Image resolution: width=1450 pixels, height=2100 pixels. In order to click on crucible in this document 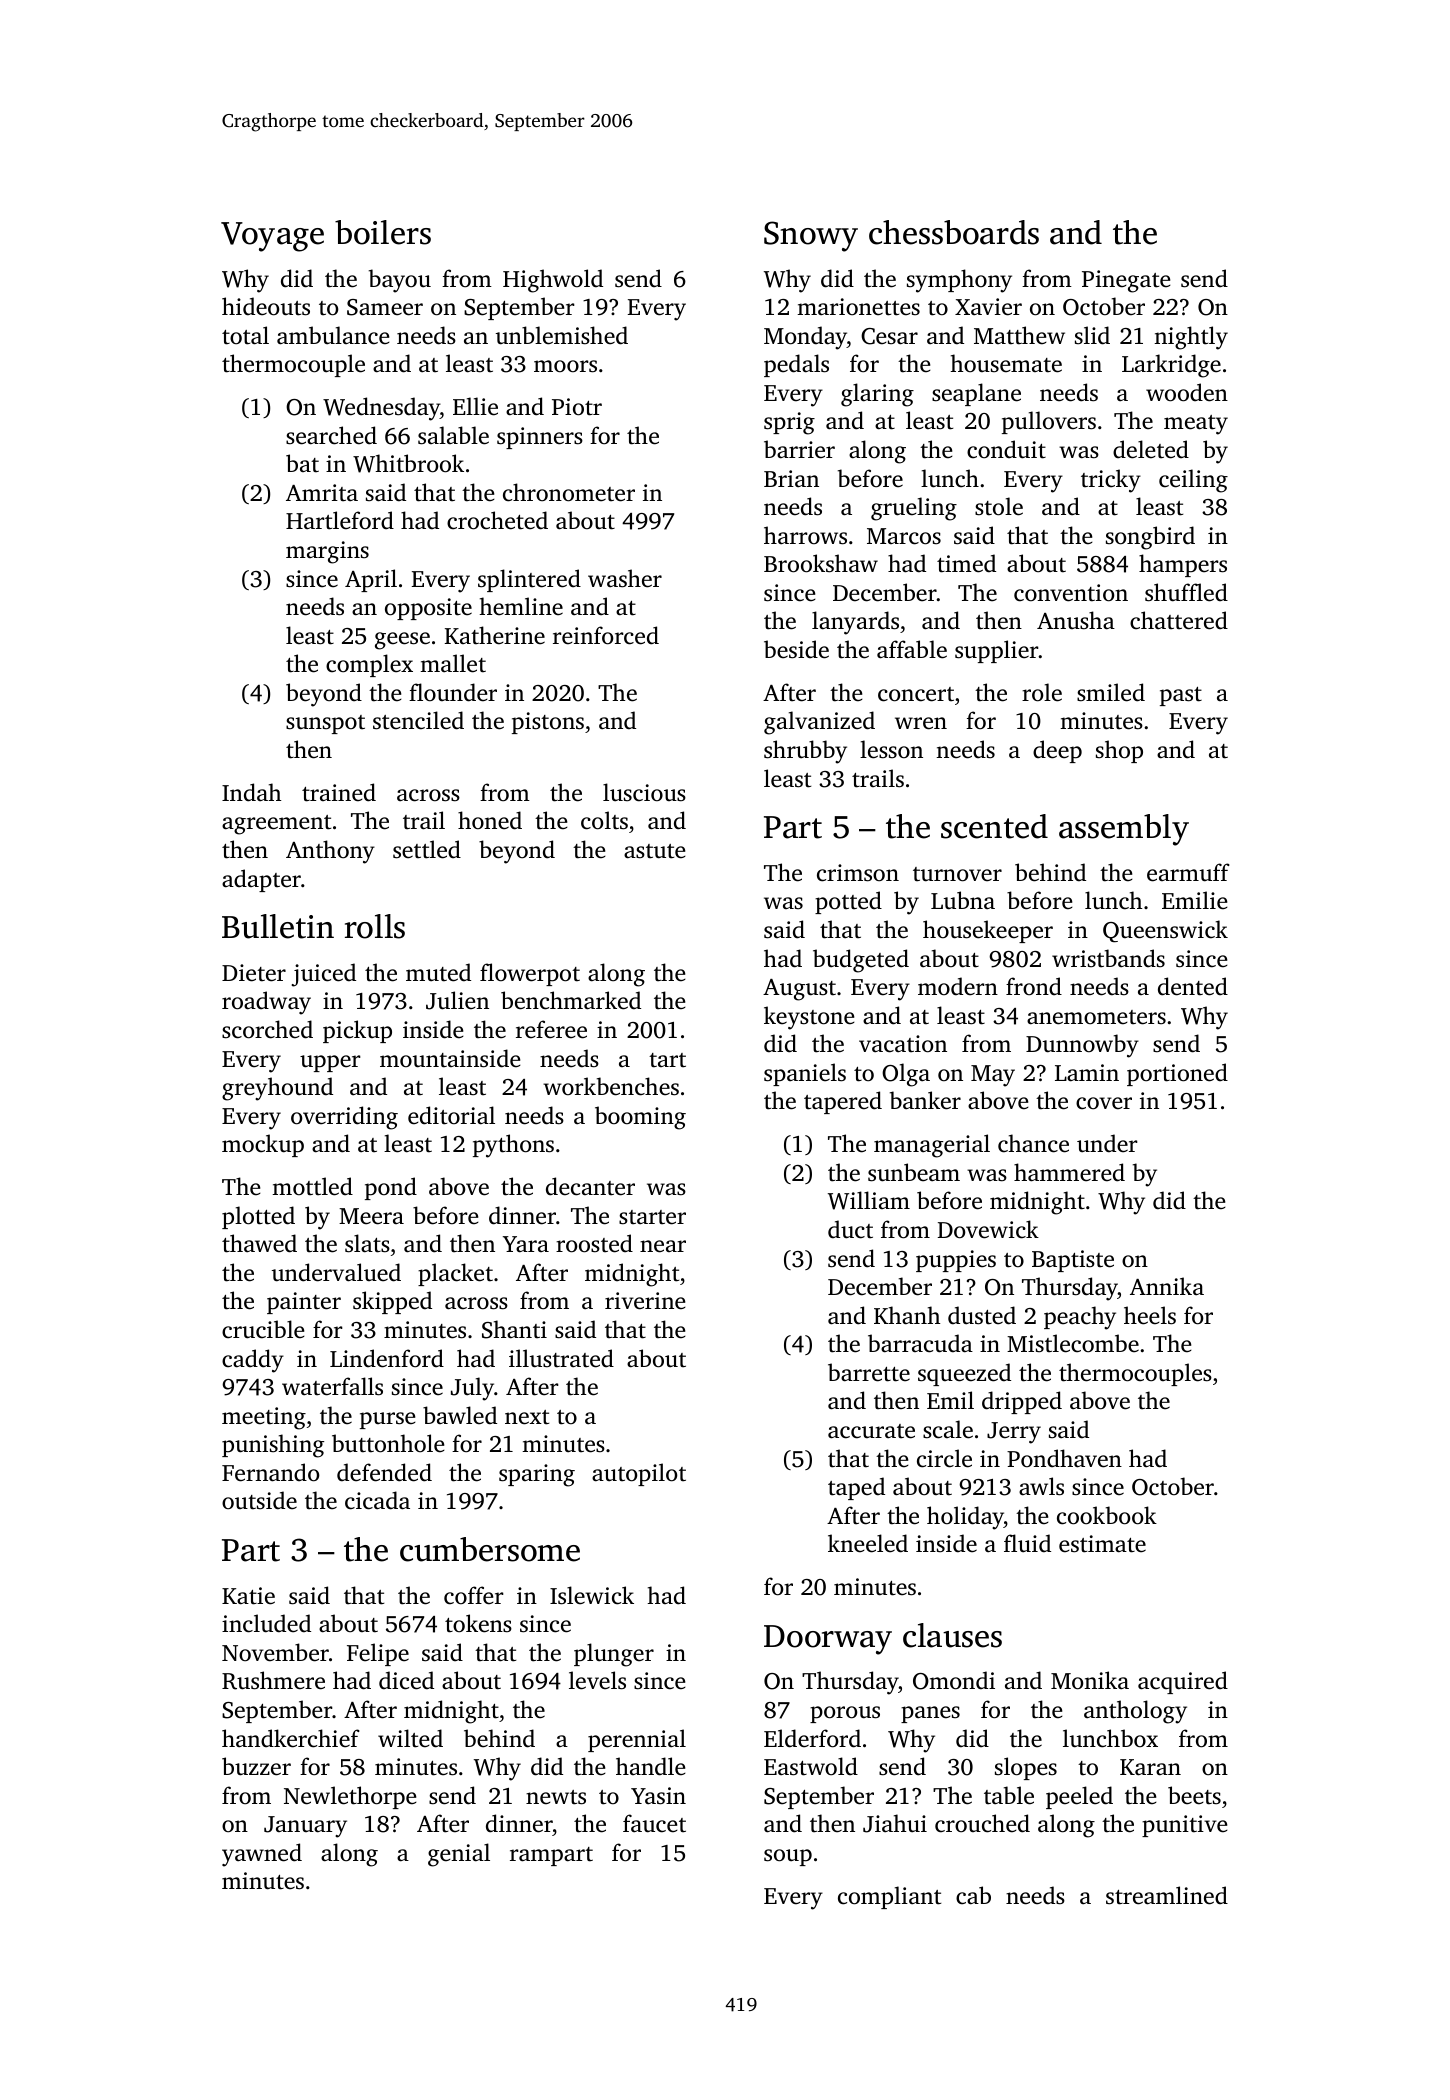, I will do `click(263, 1329)`.
